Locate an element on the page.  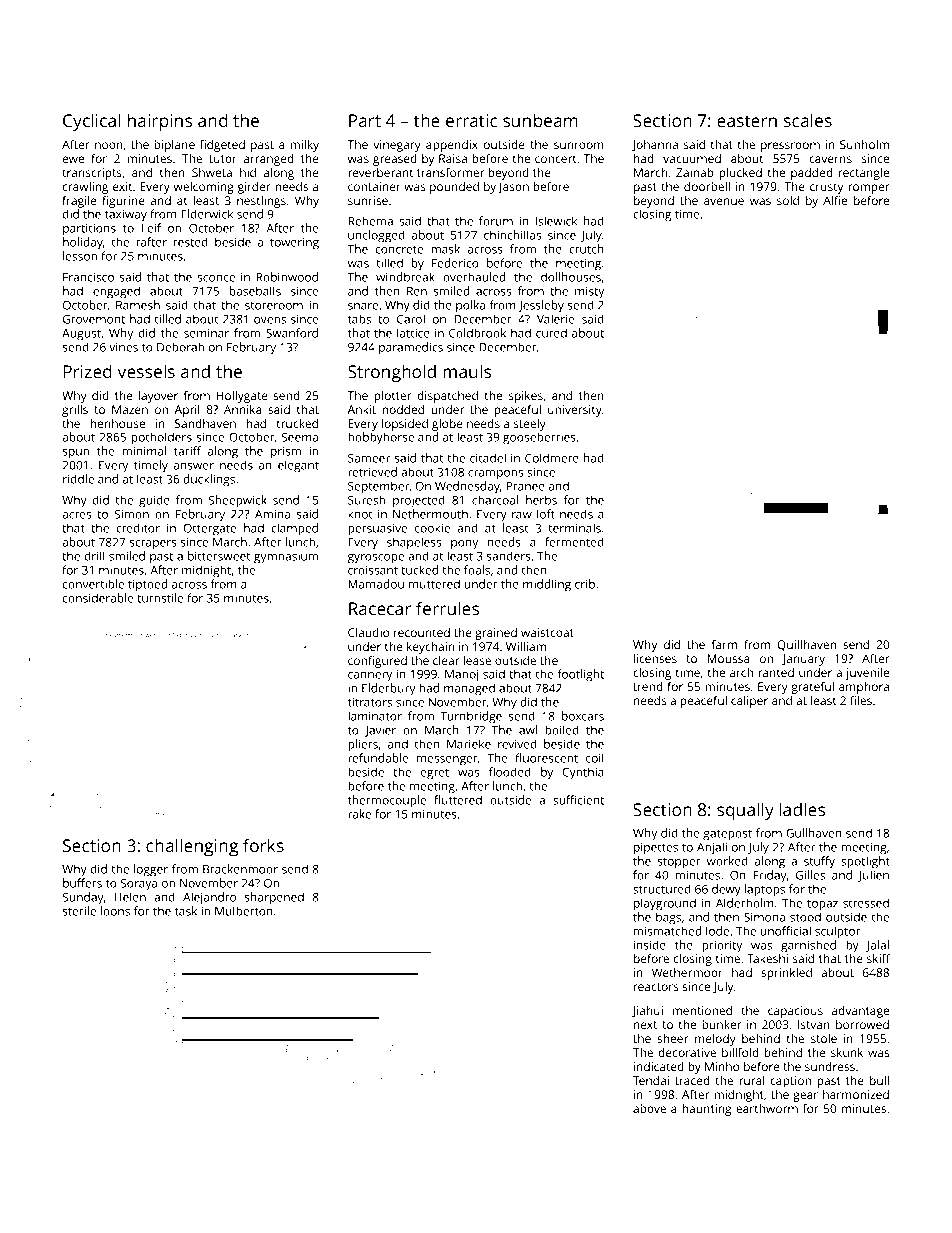
Moussa is located at coordinates (728, 658).
